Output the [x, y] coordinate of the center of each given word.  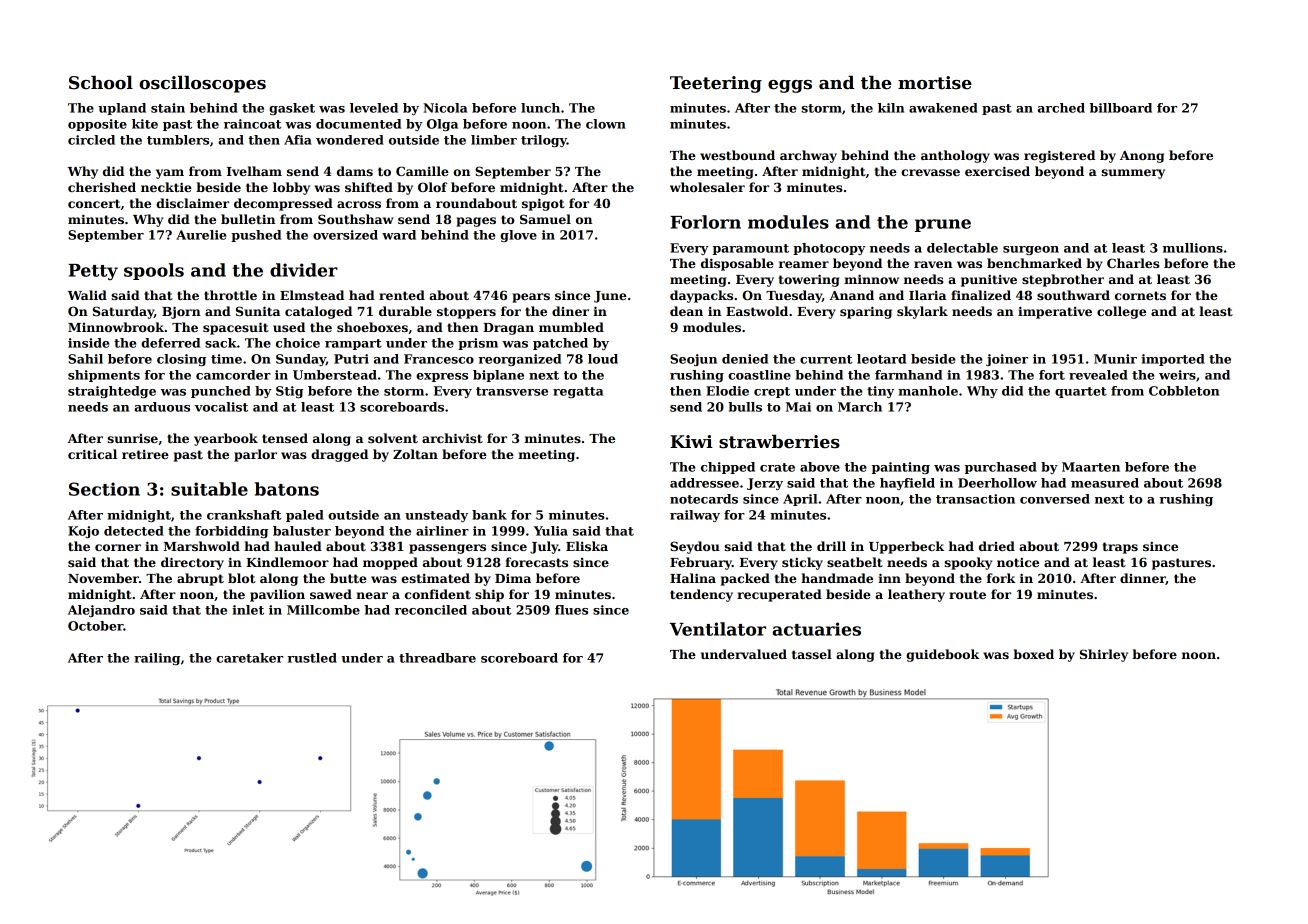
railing [157, 659]
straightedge [112, 392]
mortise [935, 83]
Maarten [1091, 467]
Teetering [716, 84]
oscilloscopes [202, 84]
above [820, 467]
